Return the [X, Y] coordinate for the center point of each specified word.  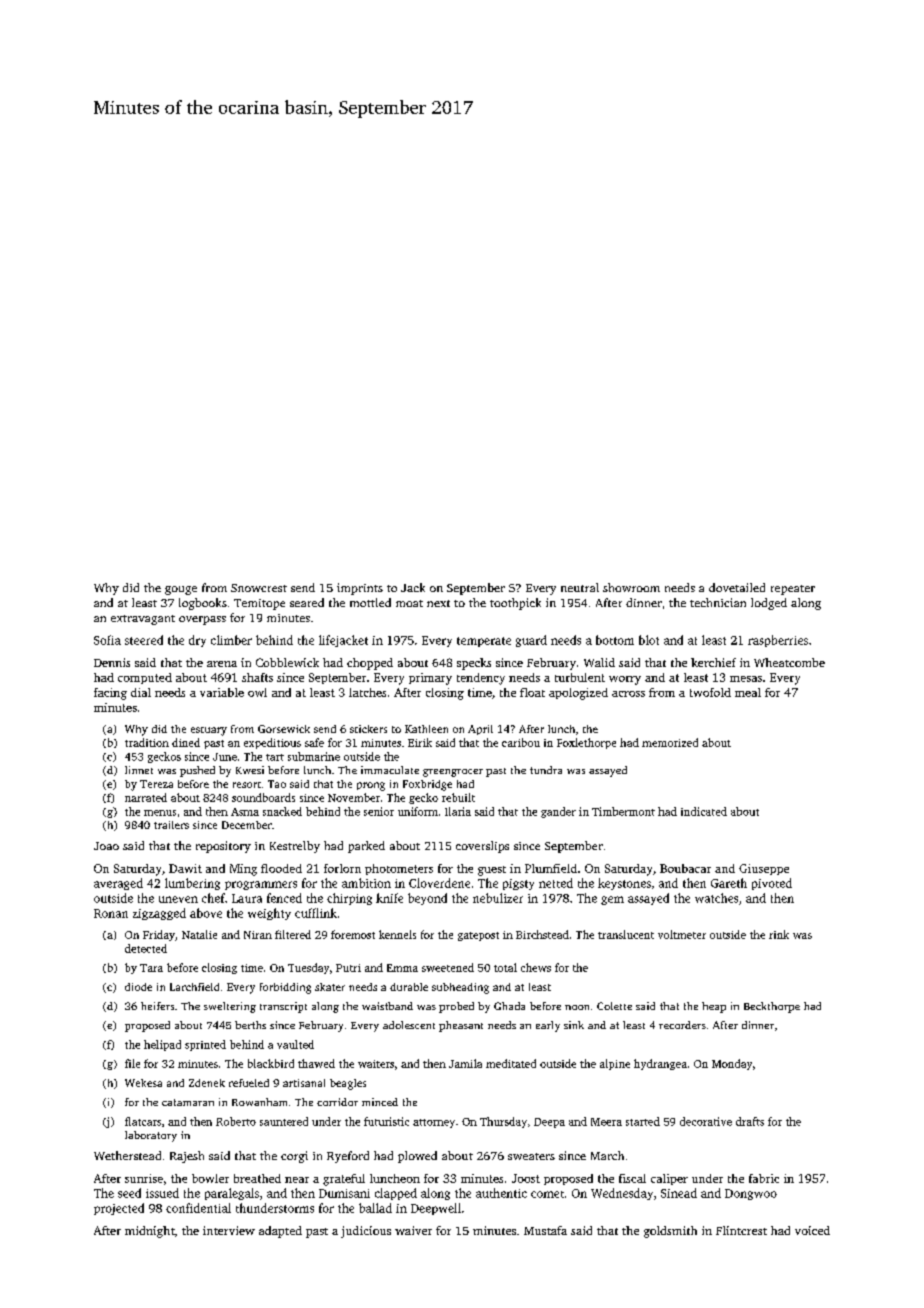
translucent [626, 934]
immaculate [390, 770]
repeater [793, 590]
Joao [106, 846]
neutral [580, 587]
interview [229, 1230]
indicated [704, 811]
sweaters [531, 1156]
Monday [732, 1064]
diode [138, 987]
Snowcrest [259, 588]
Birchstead [542, 934]
